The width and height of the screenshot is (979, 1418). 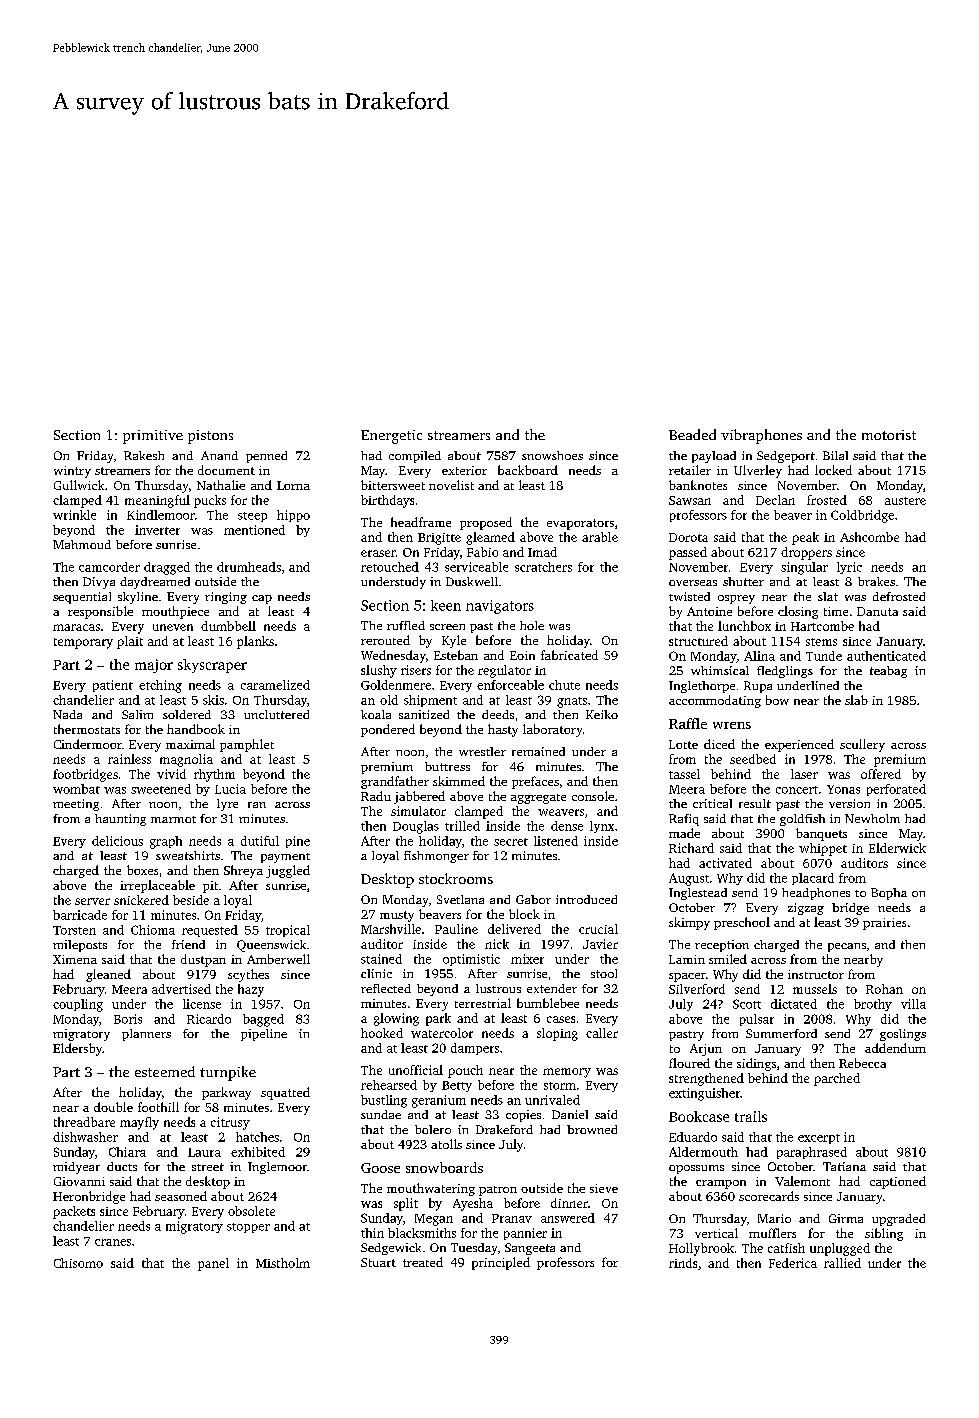 What do you see at coordinates (572, 702) in the screenshot?
I see `gnats` at bounding box center [572, 702].
